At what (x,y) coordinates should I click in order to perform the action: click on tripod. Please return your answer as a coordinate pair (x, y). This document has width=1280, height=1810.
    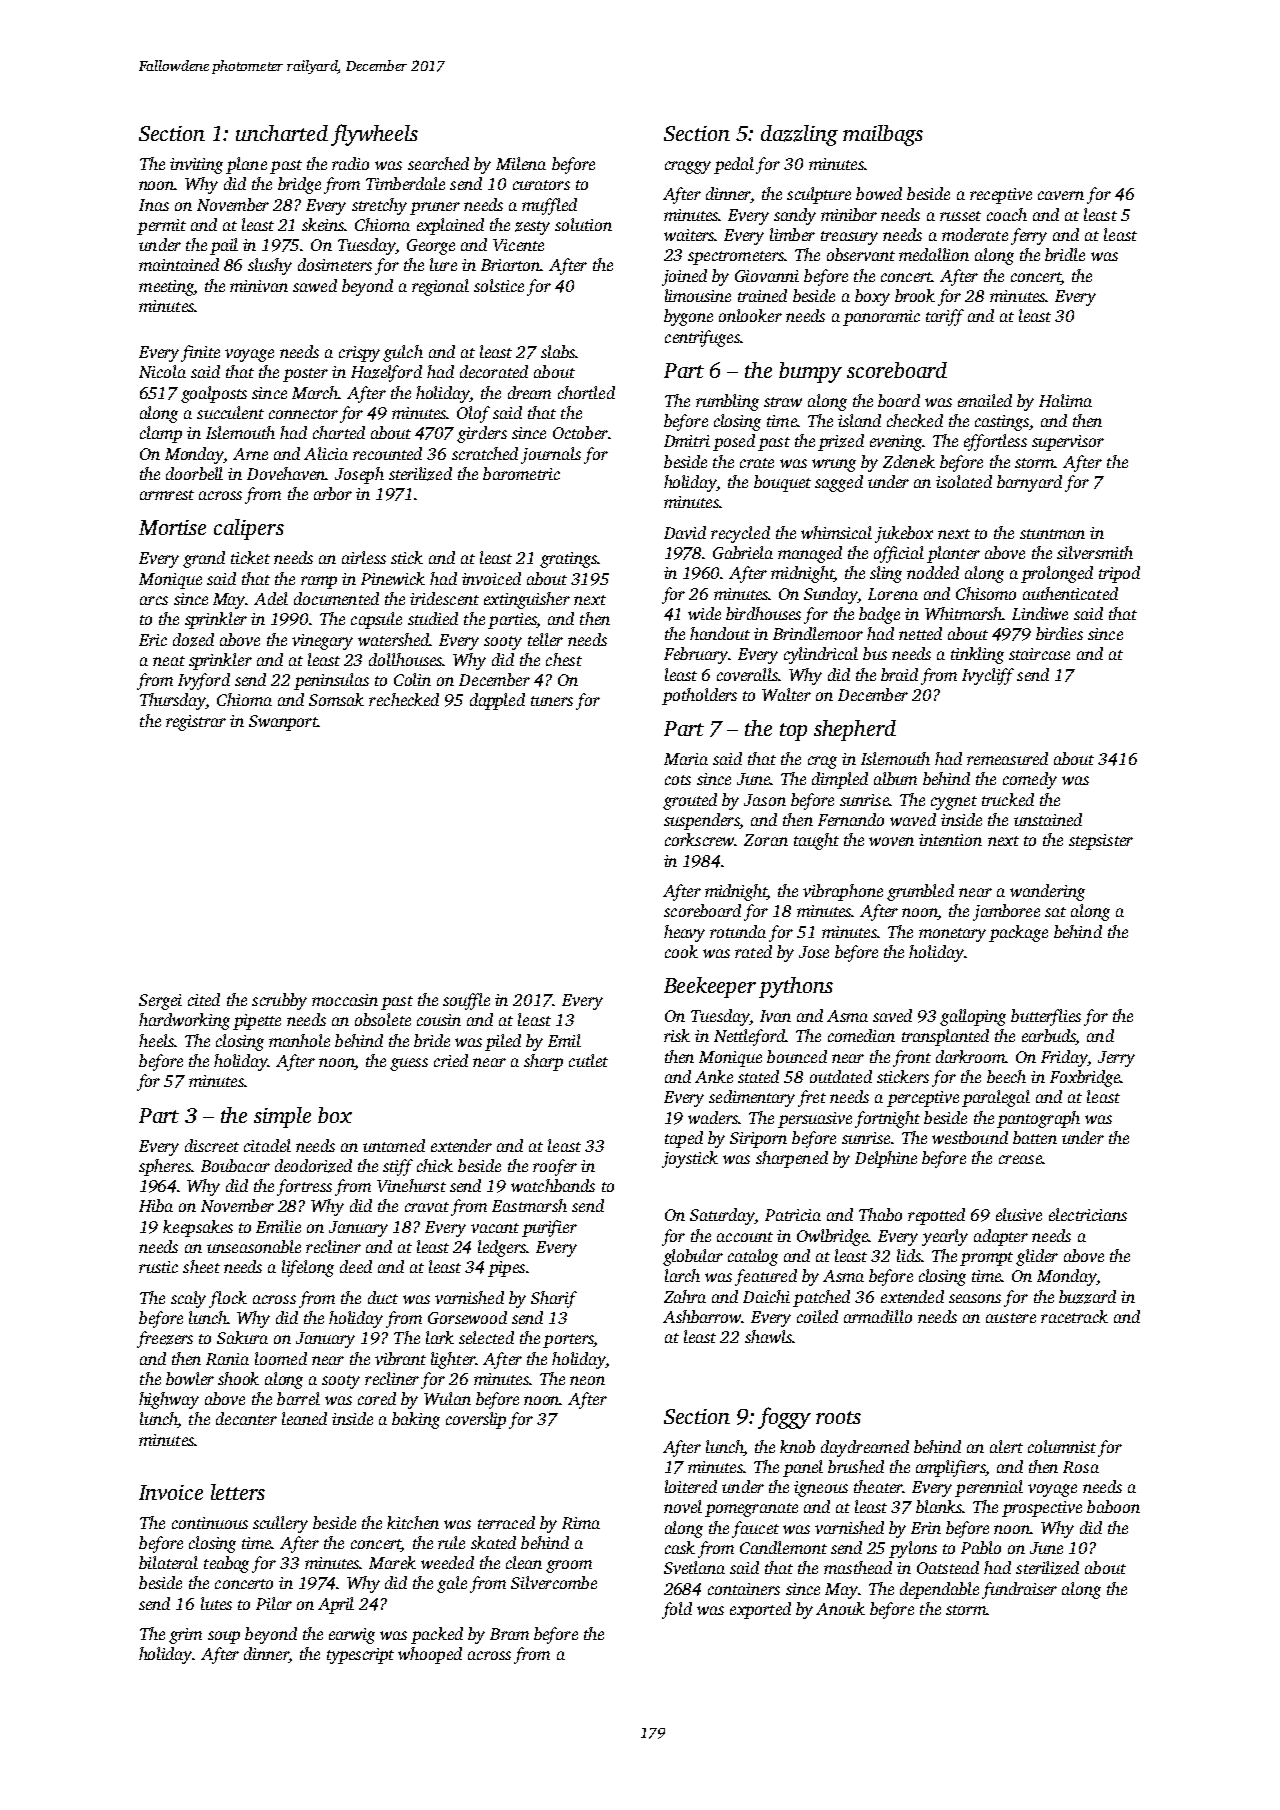
    Looking at the image, I should click on (1119, 574).
